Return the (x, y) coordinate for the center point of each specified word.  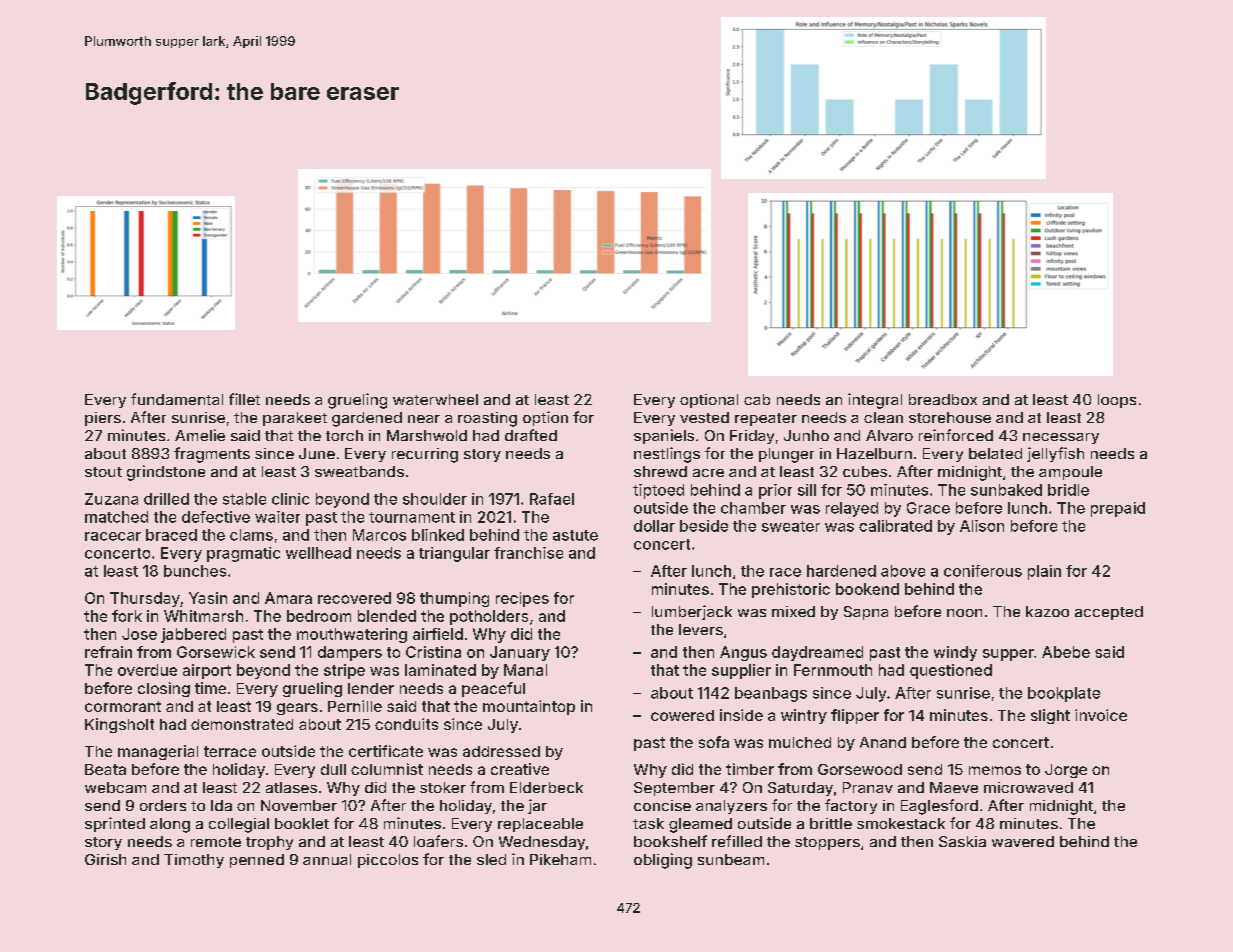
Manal (525, 670)
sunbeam (731, 859)
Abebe (1066, 652)
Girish (105, 859)
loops (1117, 401)
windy (955, 653)
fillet (244, 399)
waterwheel (435, 399)
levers (701, 629)
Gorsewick (216, 652)
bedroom (319, 616)
